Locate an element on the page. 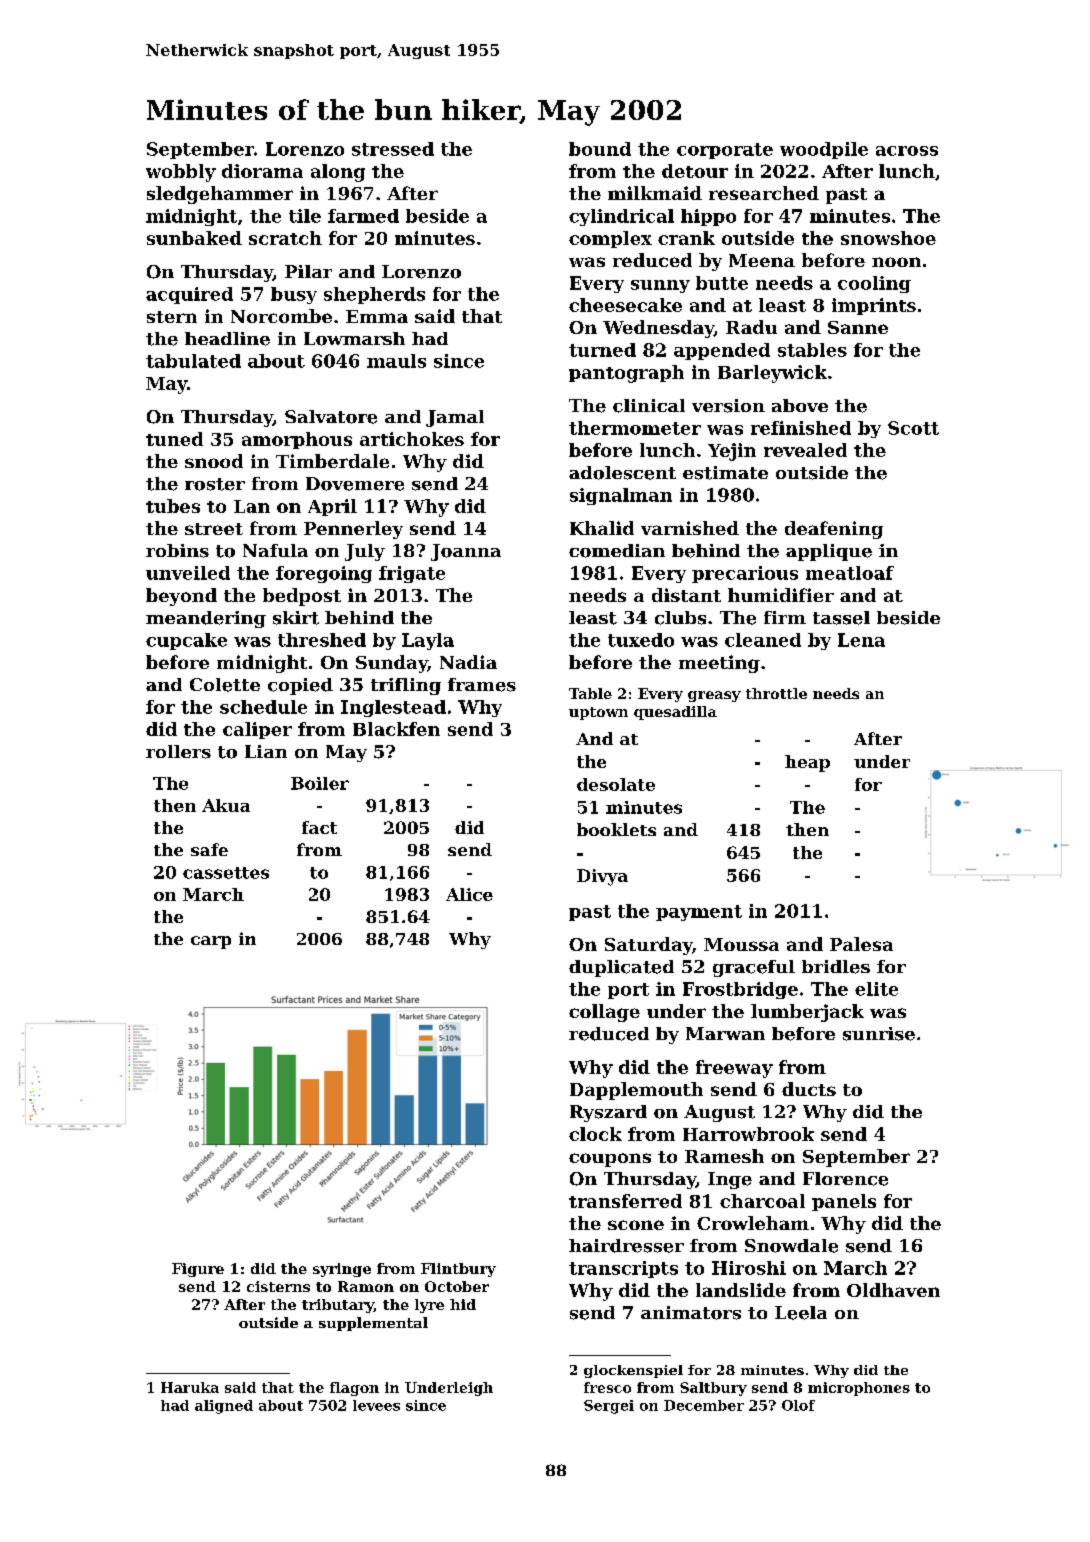  unveiled is located at coordinates (188, 573).
